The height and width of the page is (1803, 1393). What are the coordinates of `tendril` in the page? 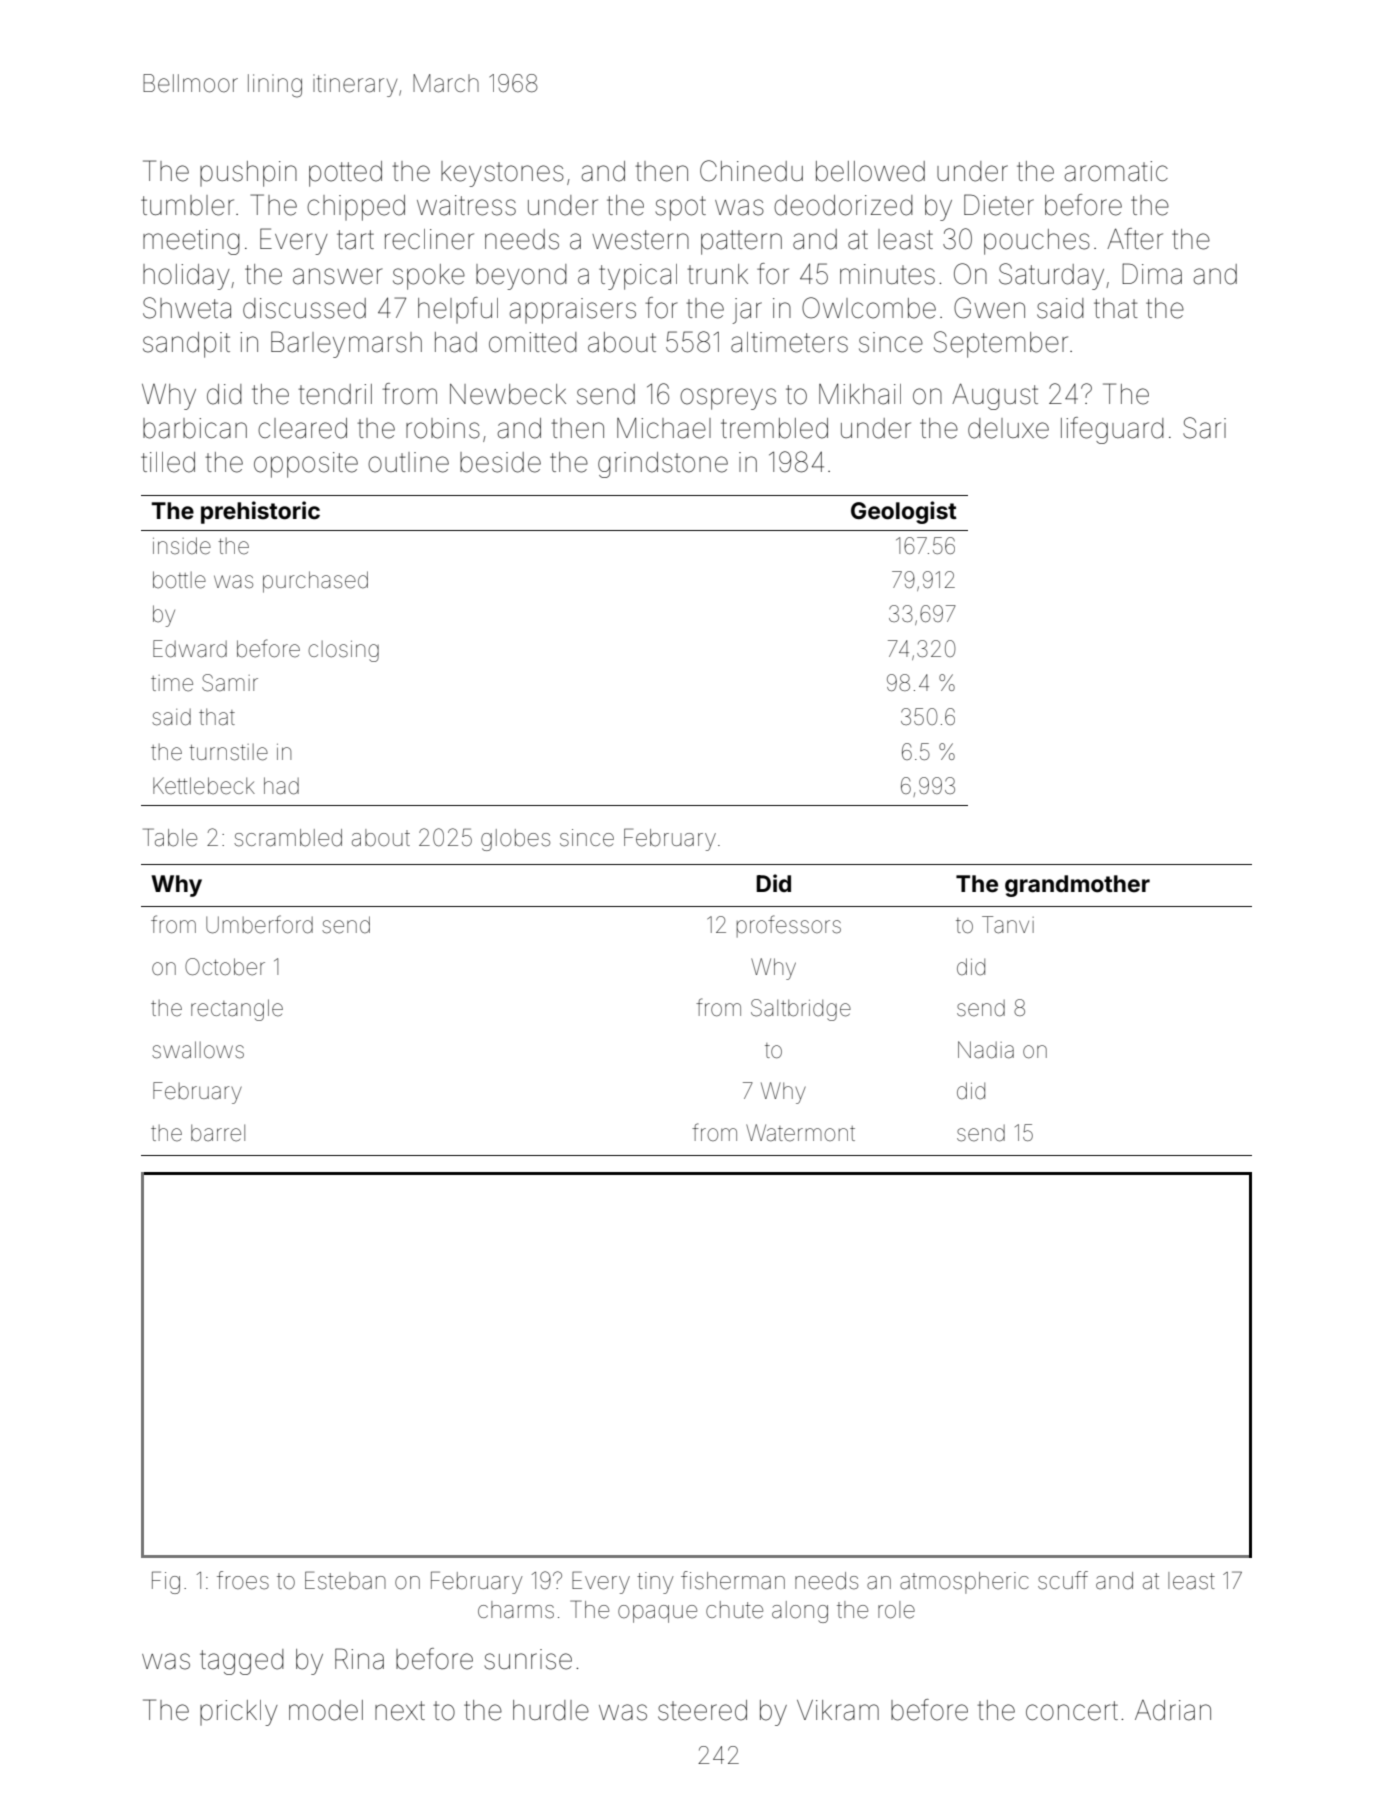 It's located at (335, 394).
